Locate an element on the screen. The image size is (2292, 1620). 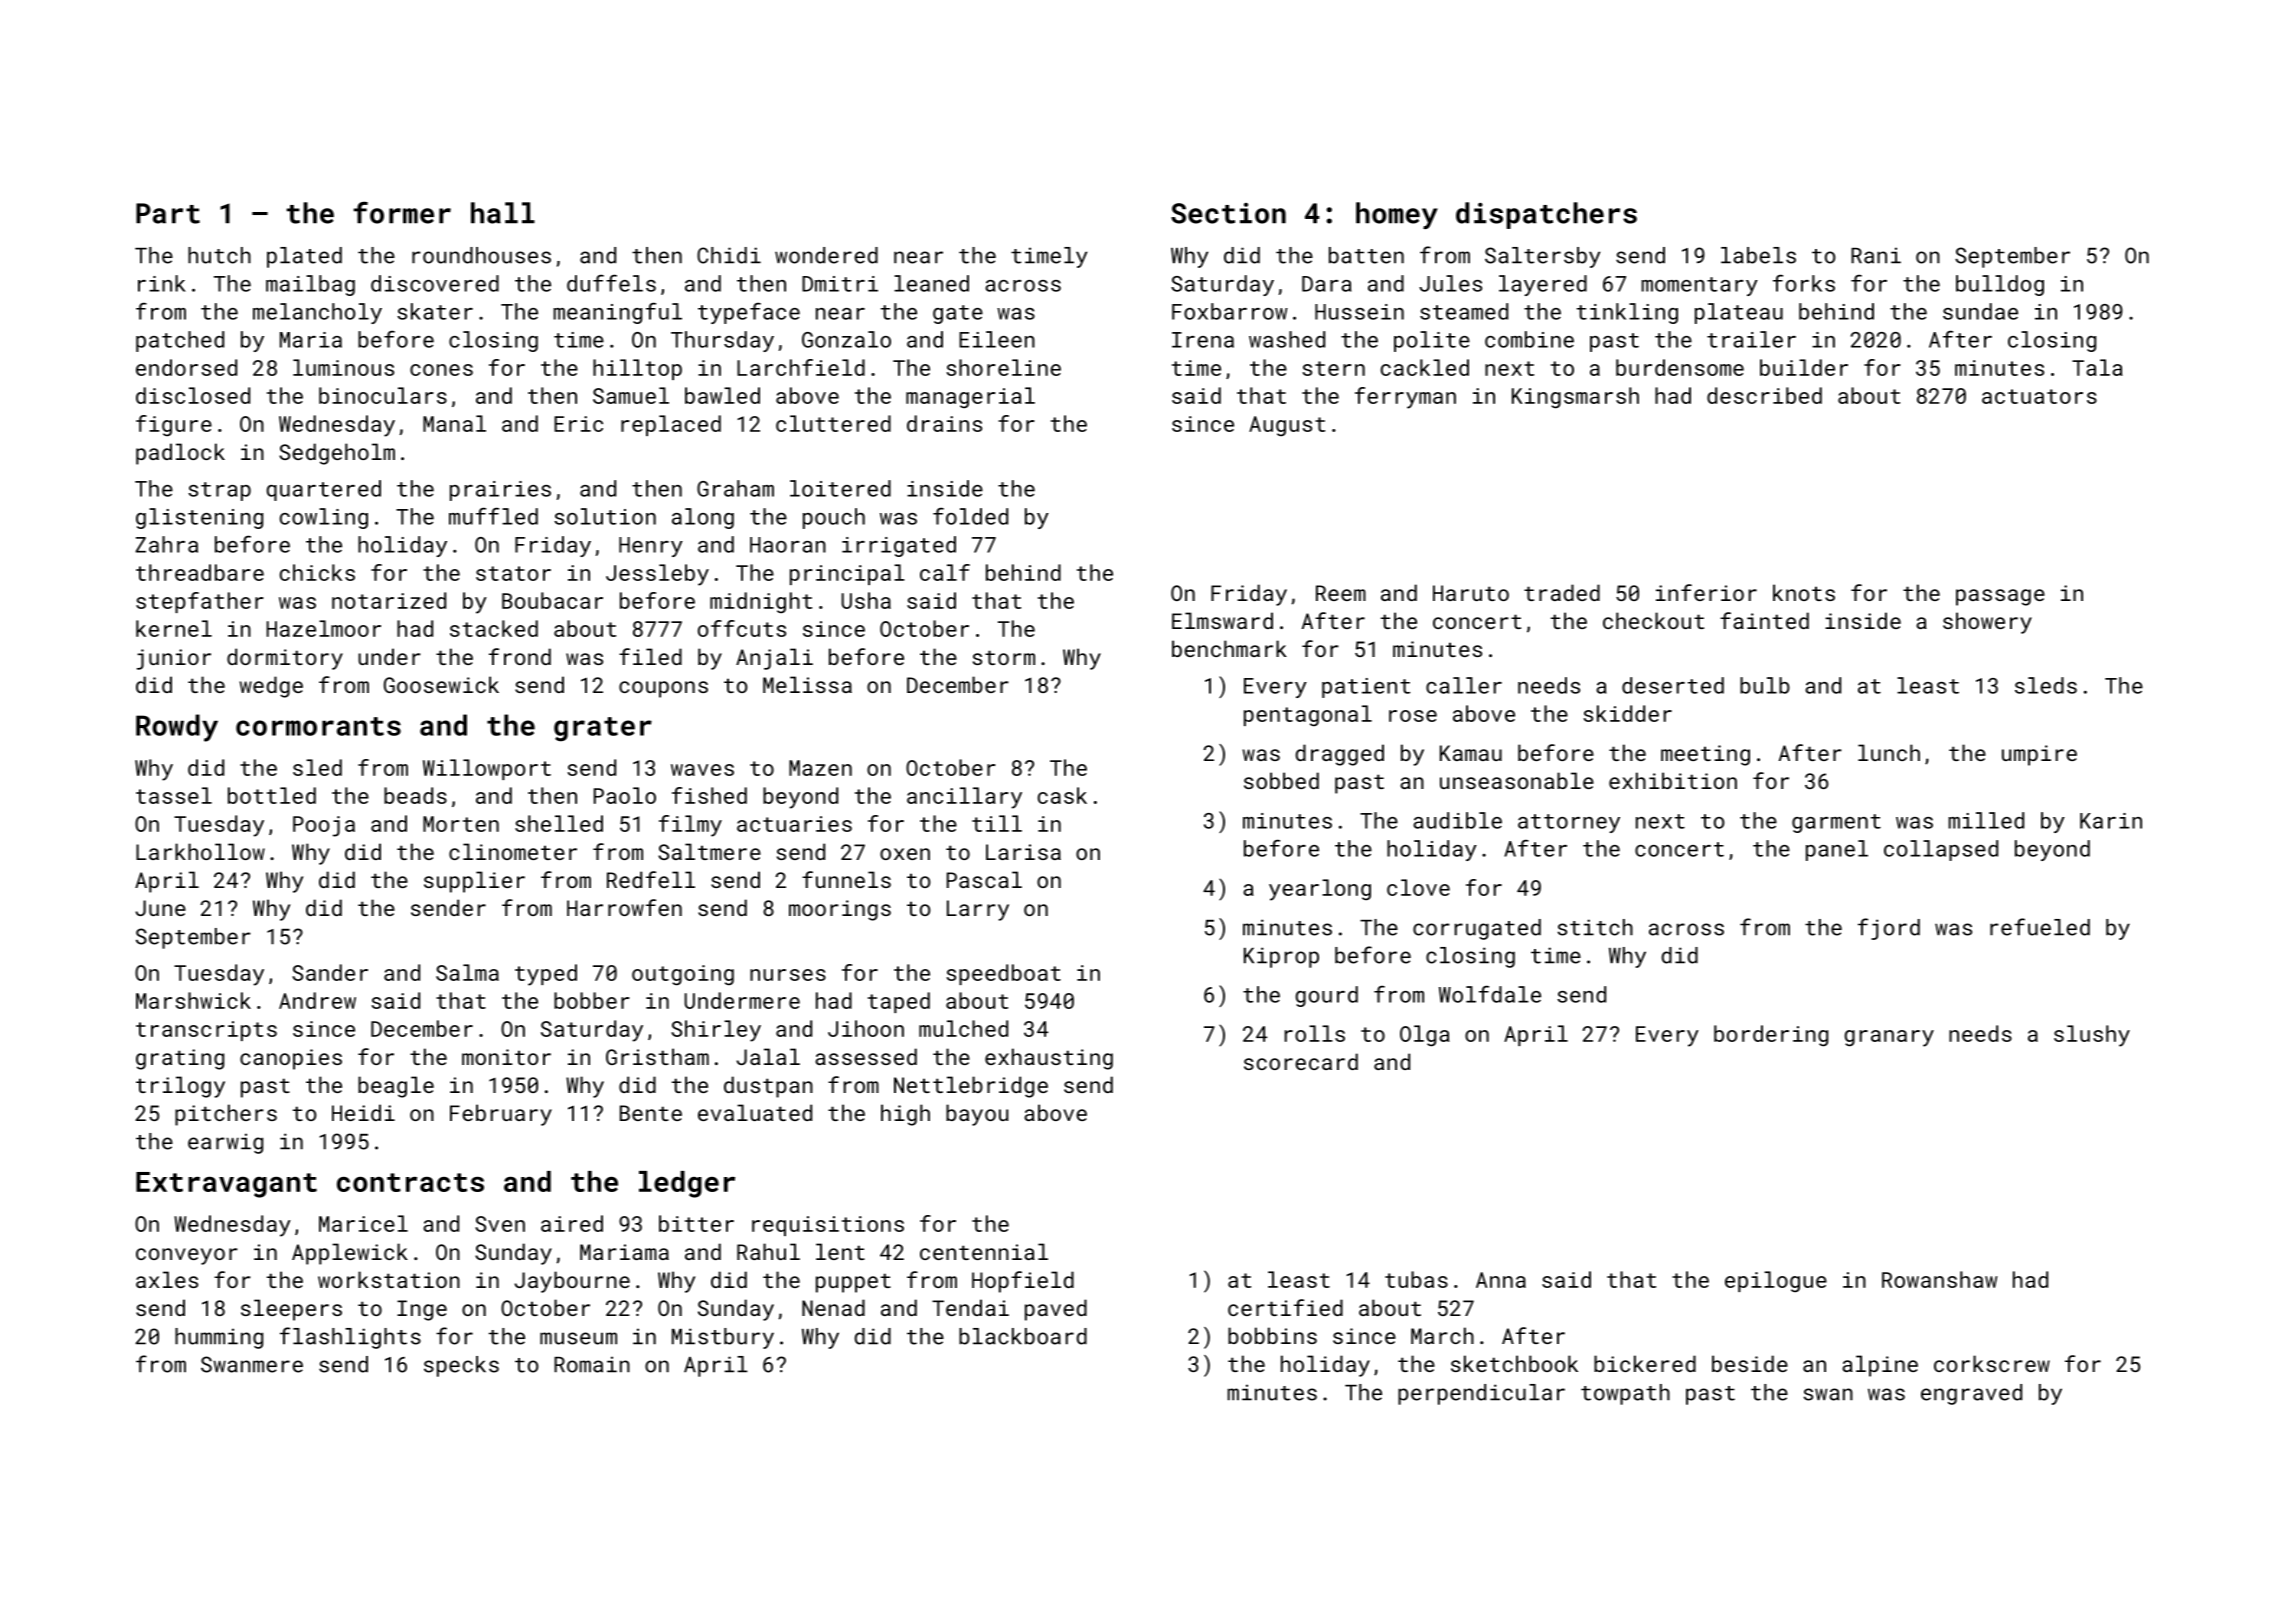
humming is located at coordinates (219, 1338).
